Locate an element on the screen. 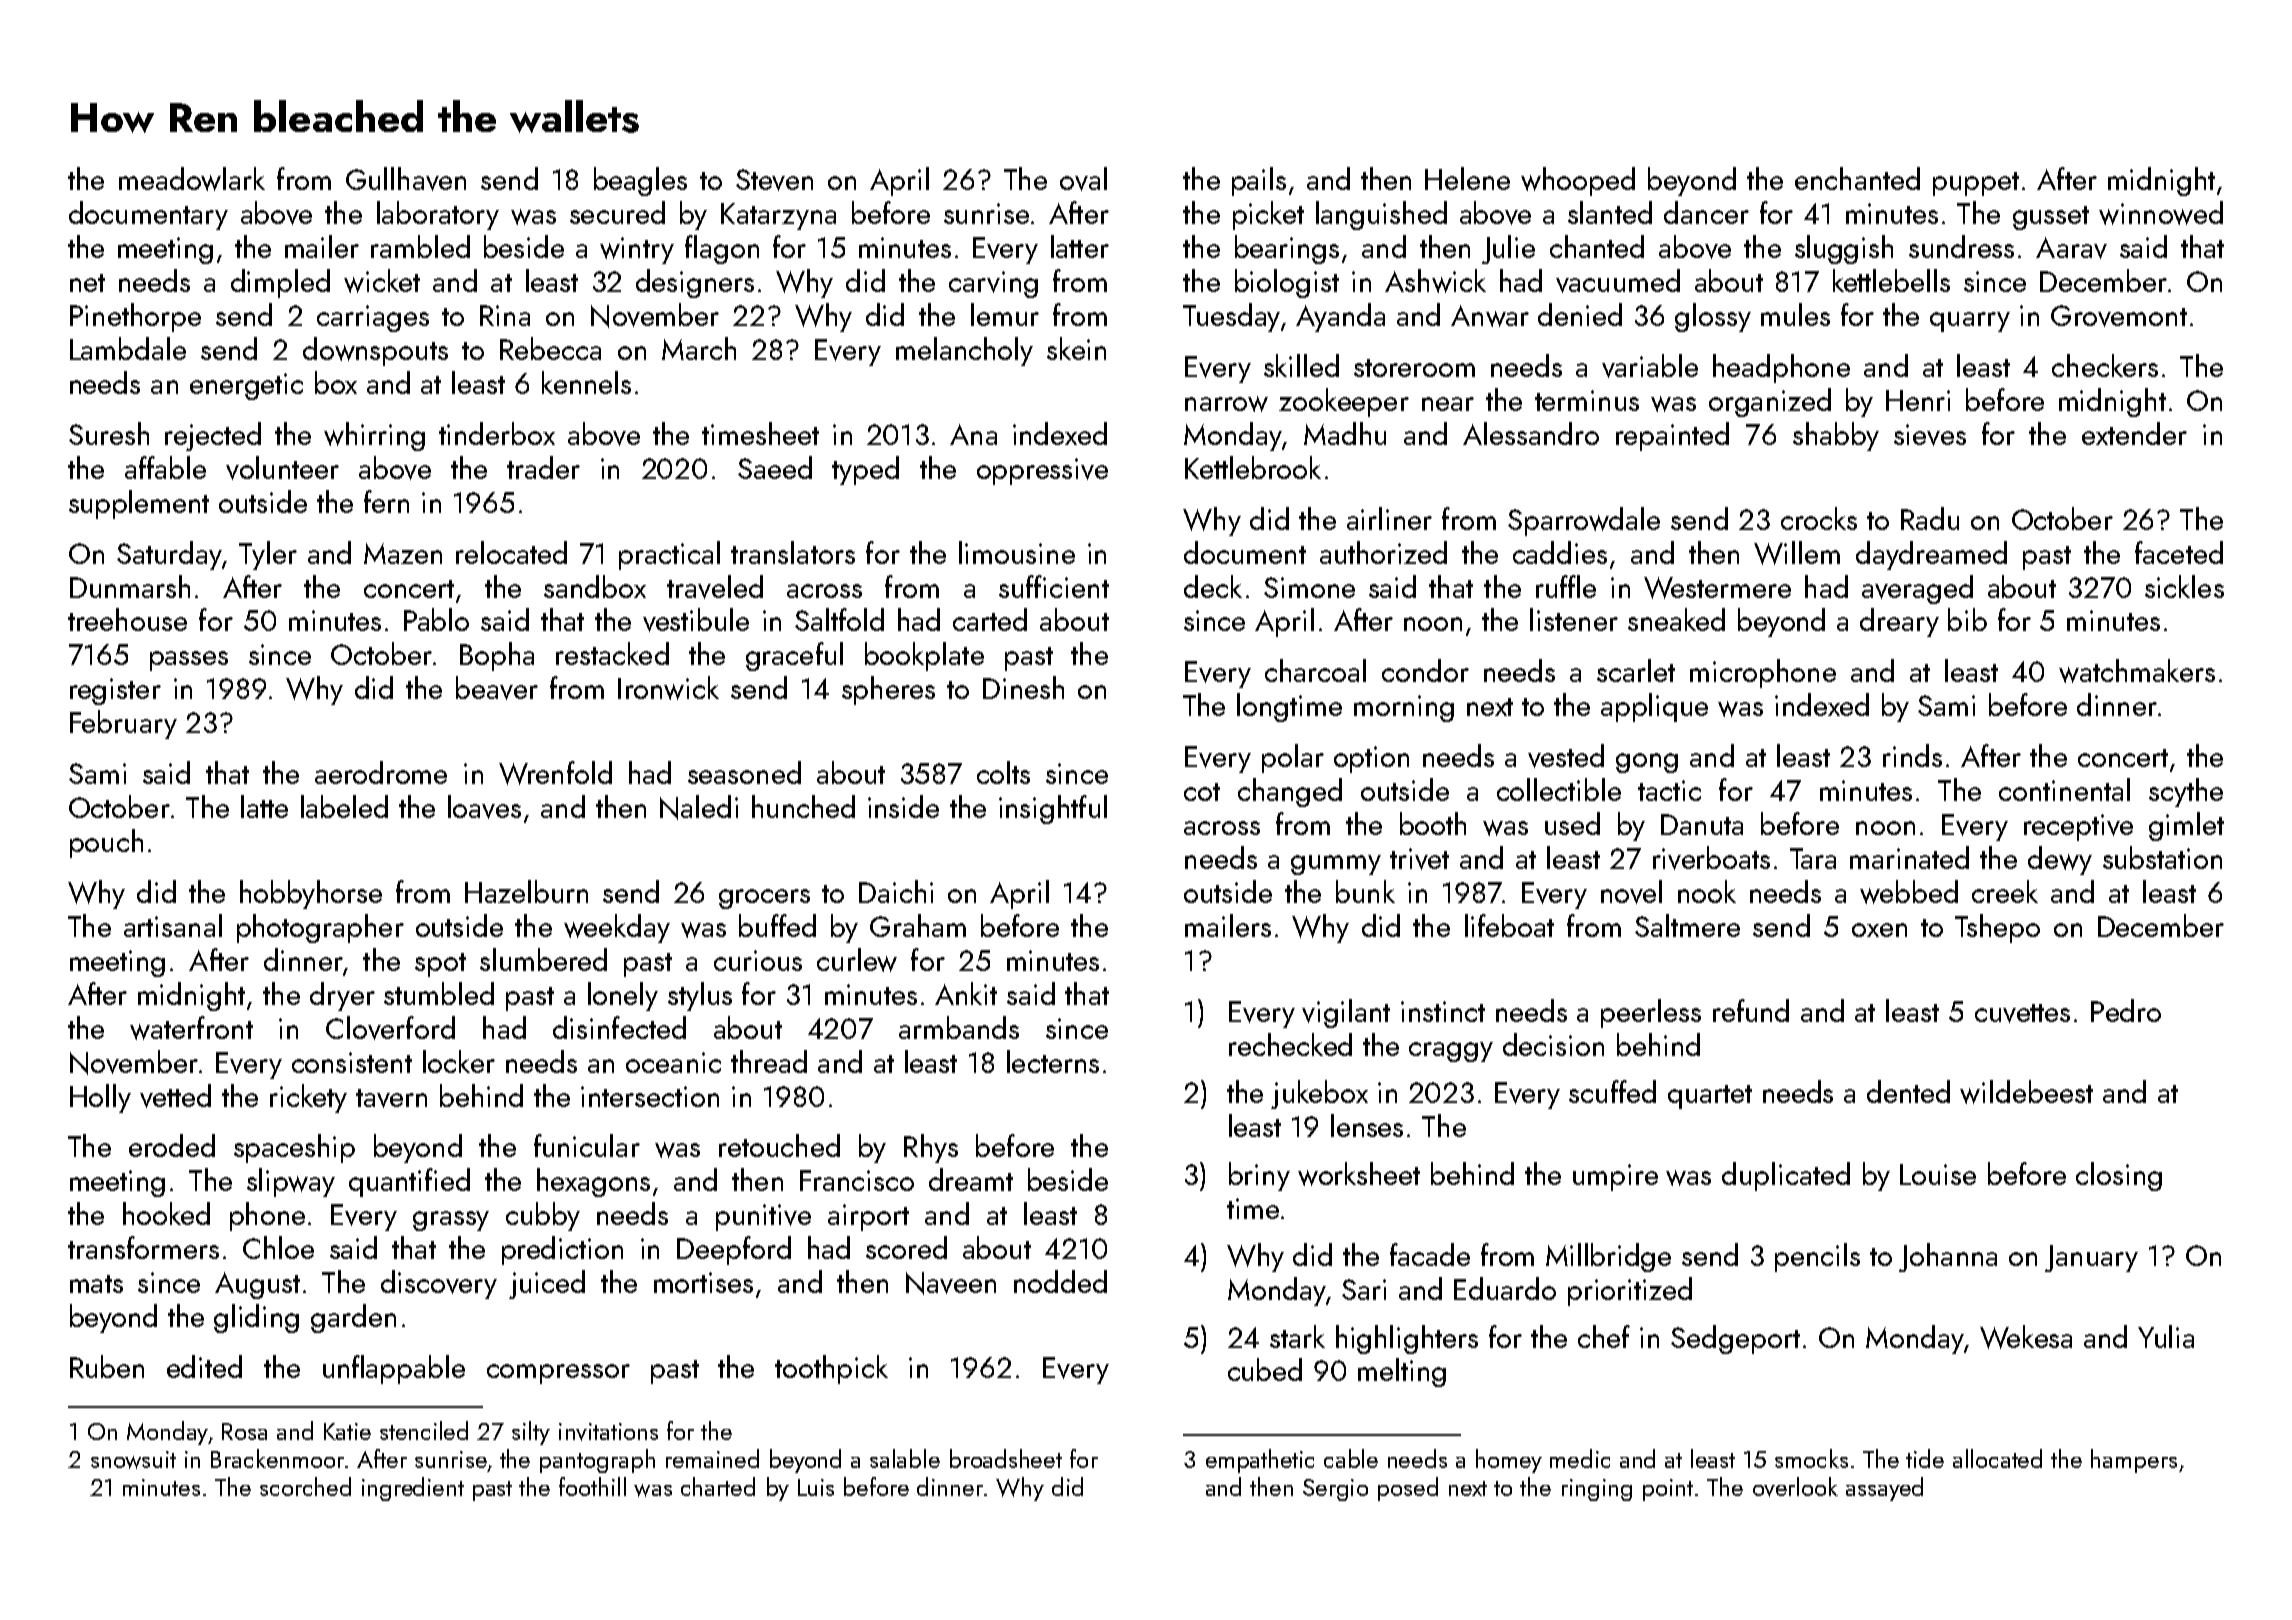  scorched is located at coordinates (305, 1486).
